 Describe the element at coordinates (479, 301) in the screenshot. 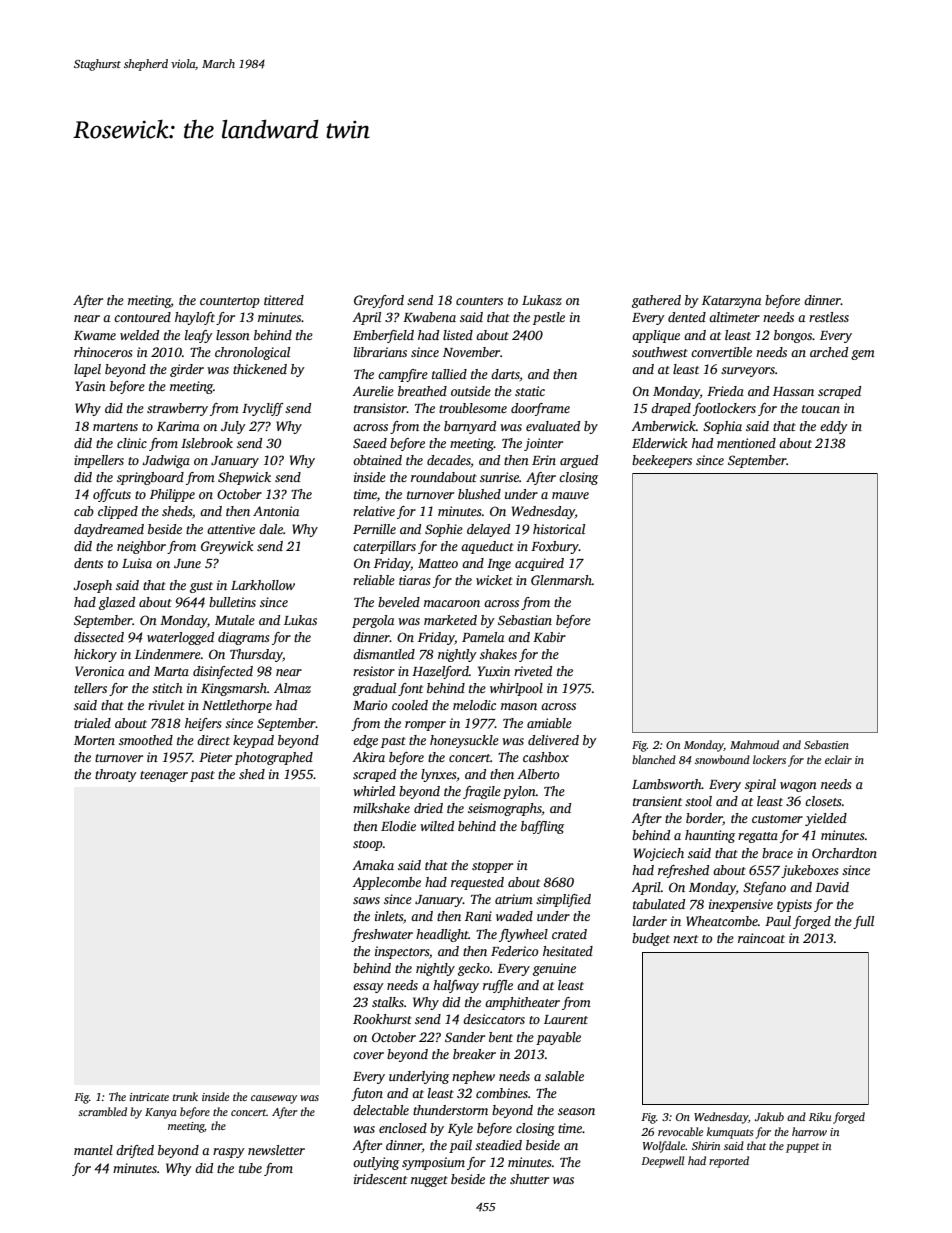

I see `counters` at that location.
